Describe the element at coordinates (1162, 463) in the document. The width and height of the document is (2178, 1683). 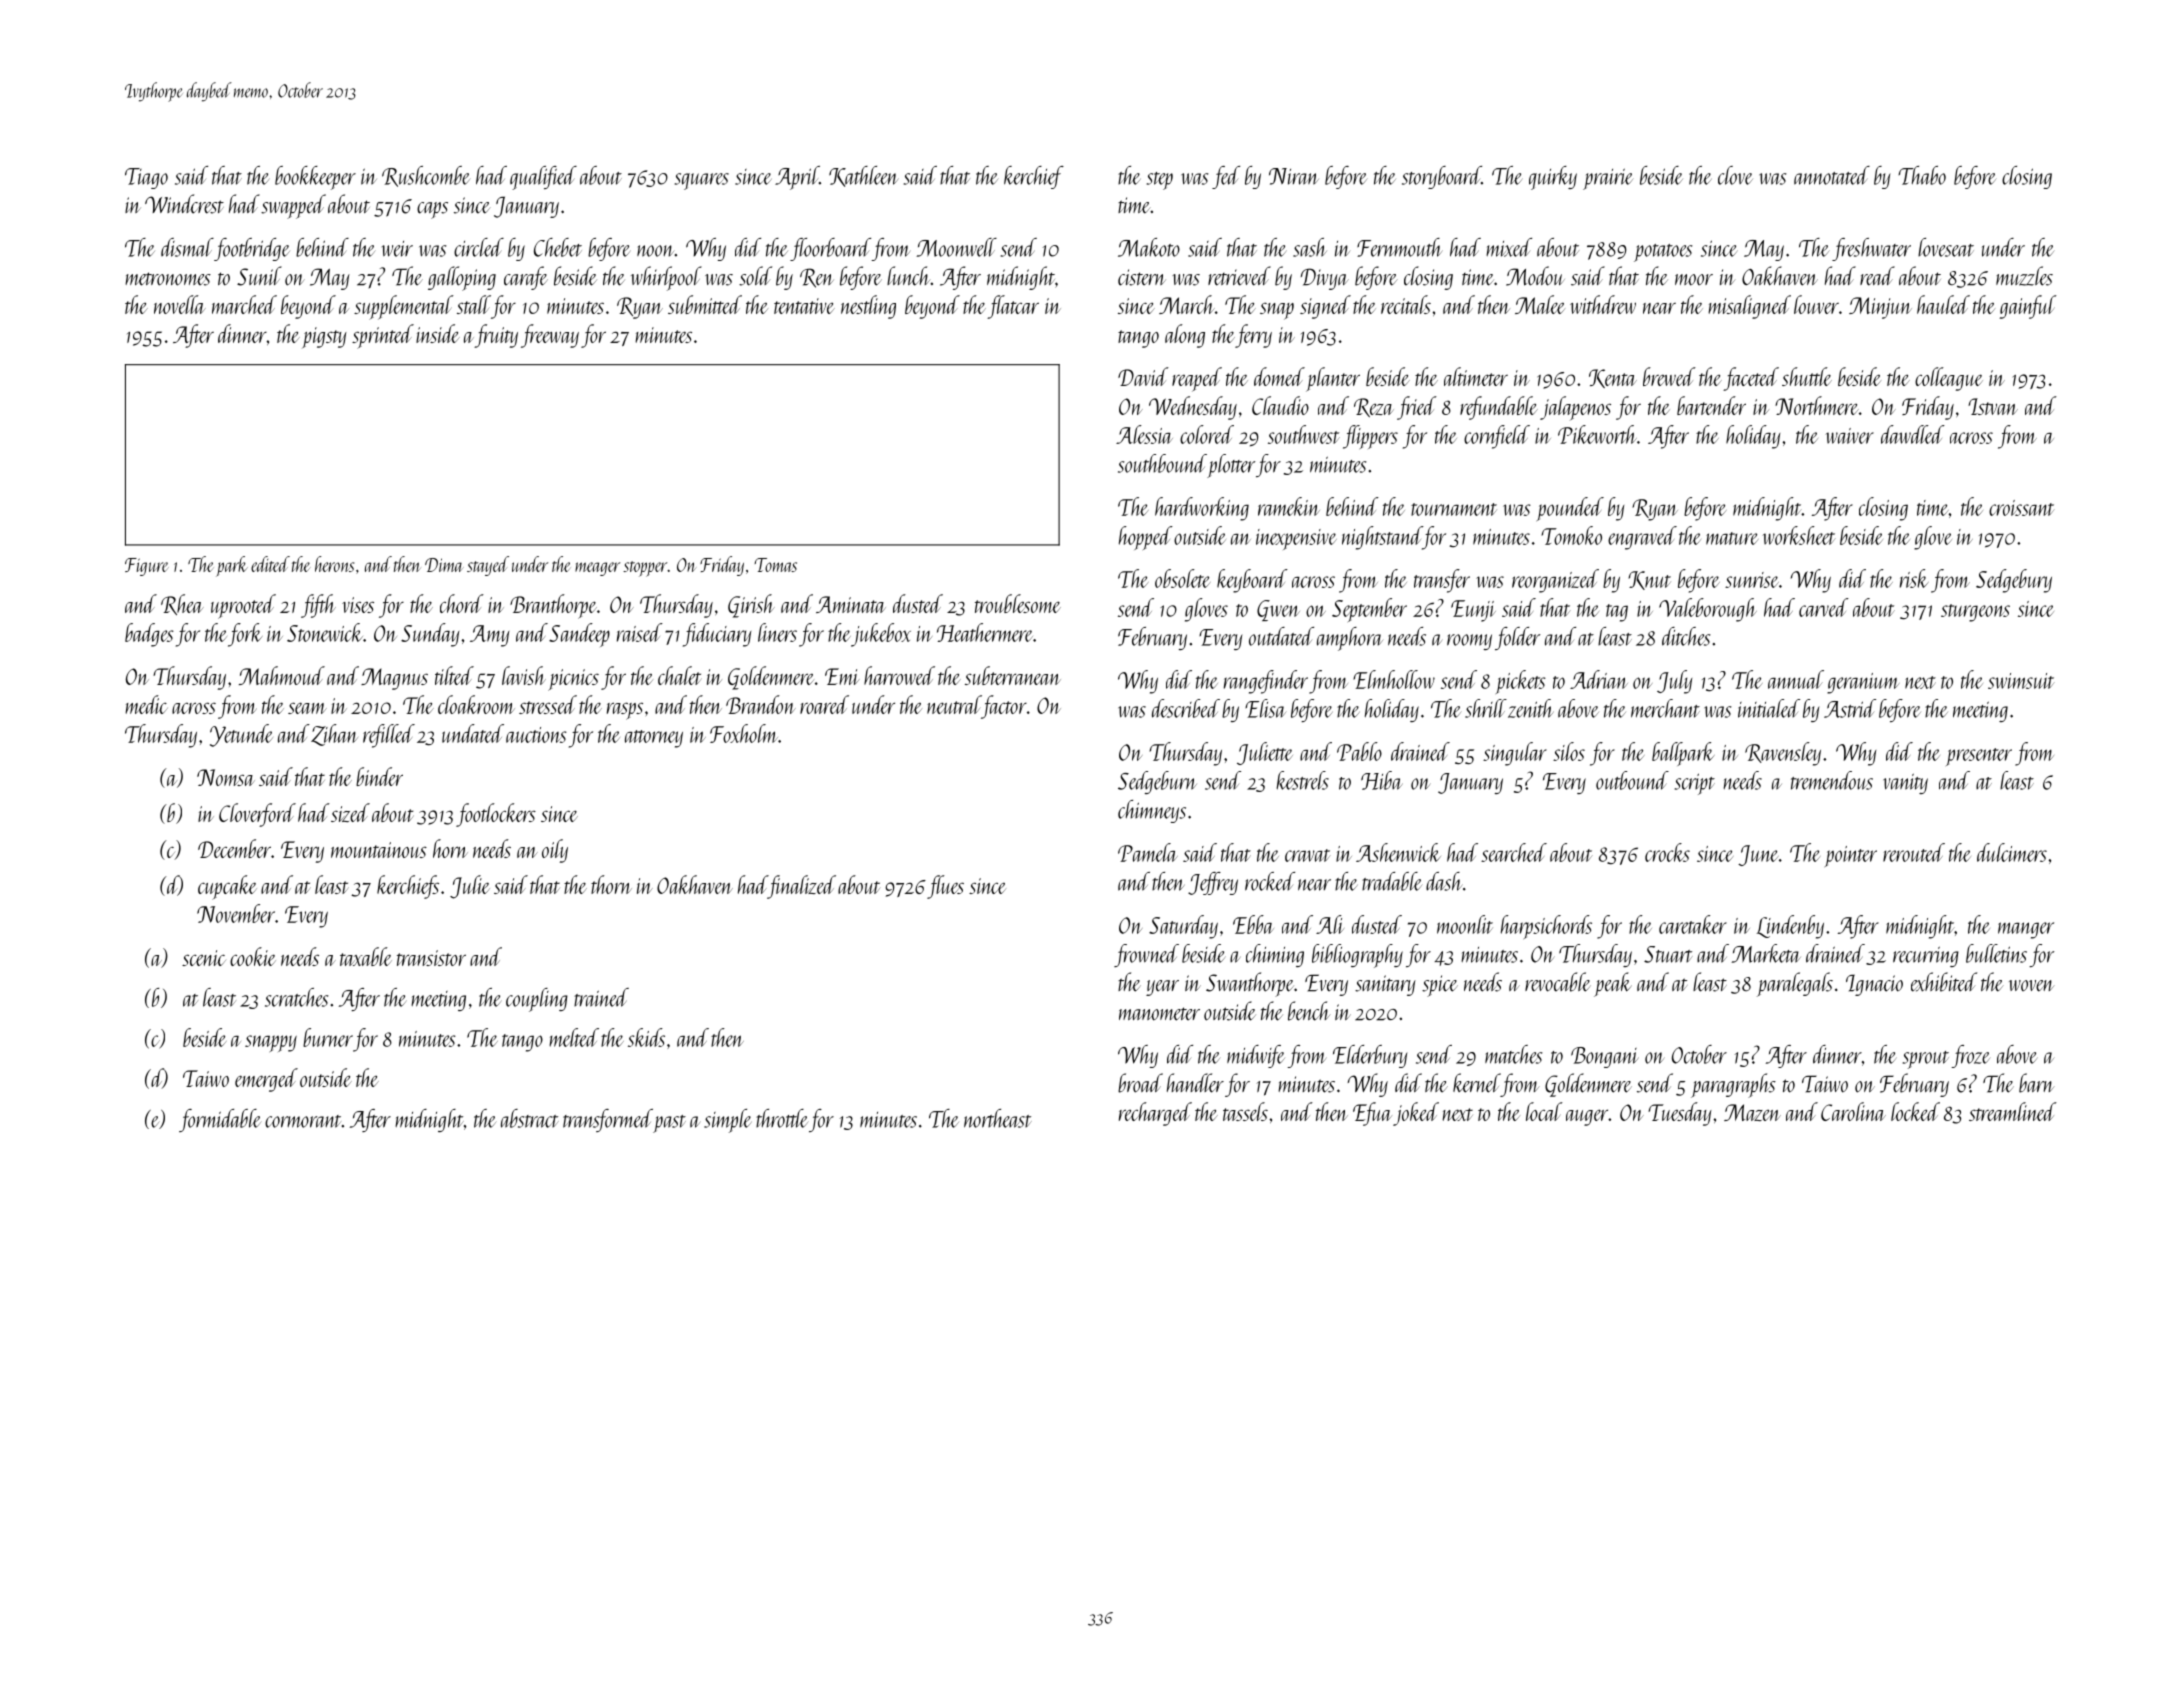
I see `southbound` at that location.
